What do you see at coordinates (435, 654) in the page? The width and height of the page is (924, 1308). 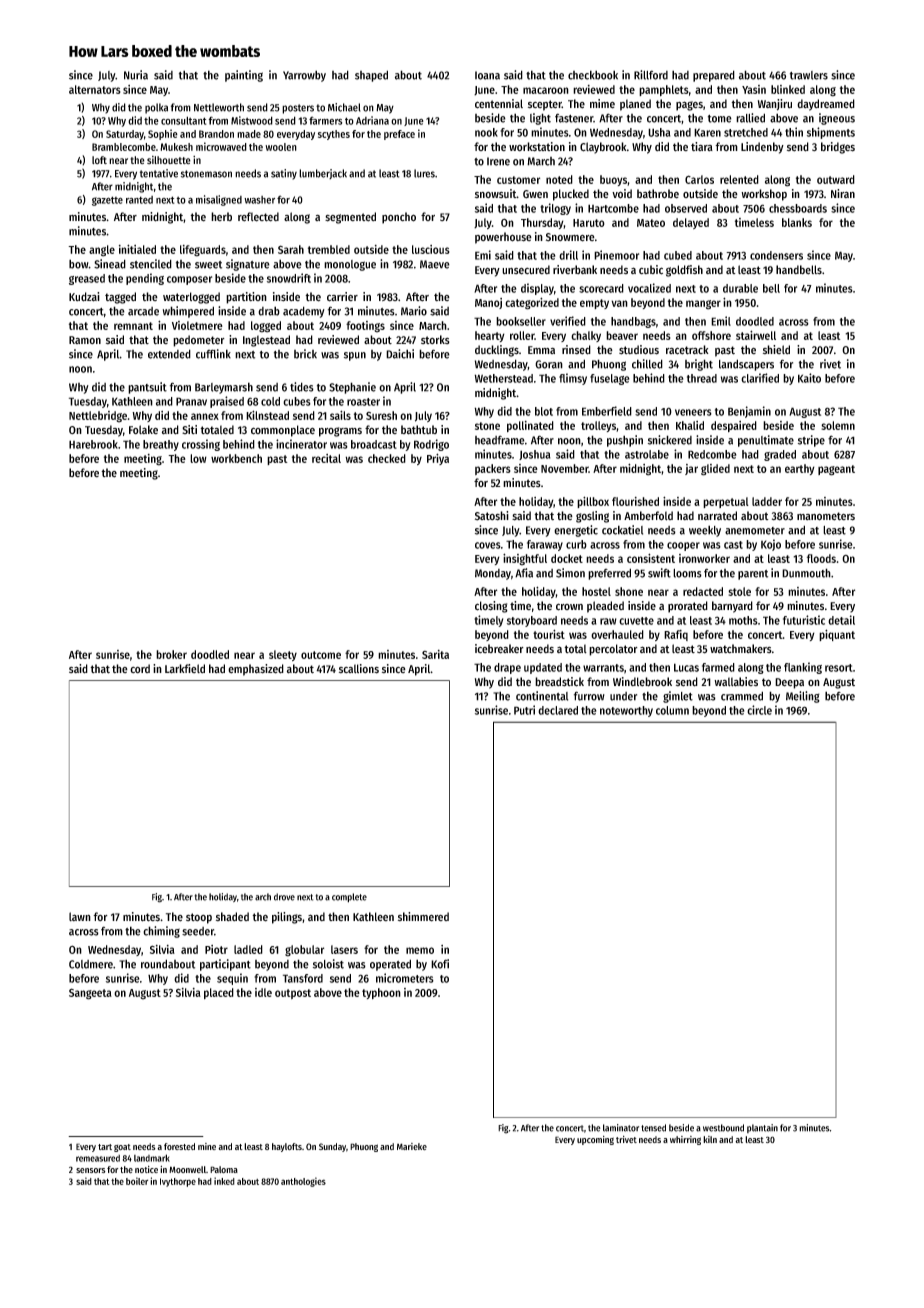 I see `Sarita` at bounding box center [435, 654].
